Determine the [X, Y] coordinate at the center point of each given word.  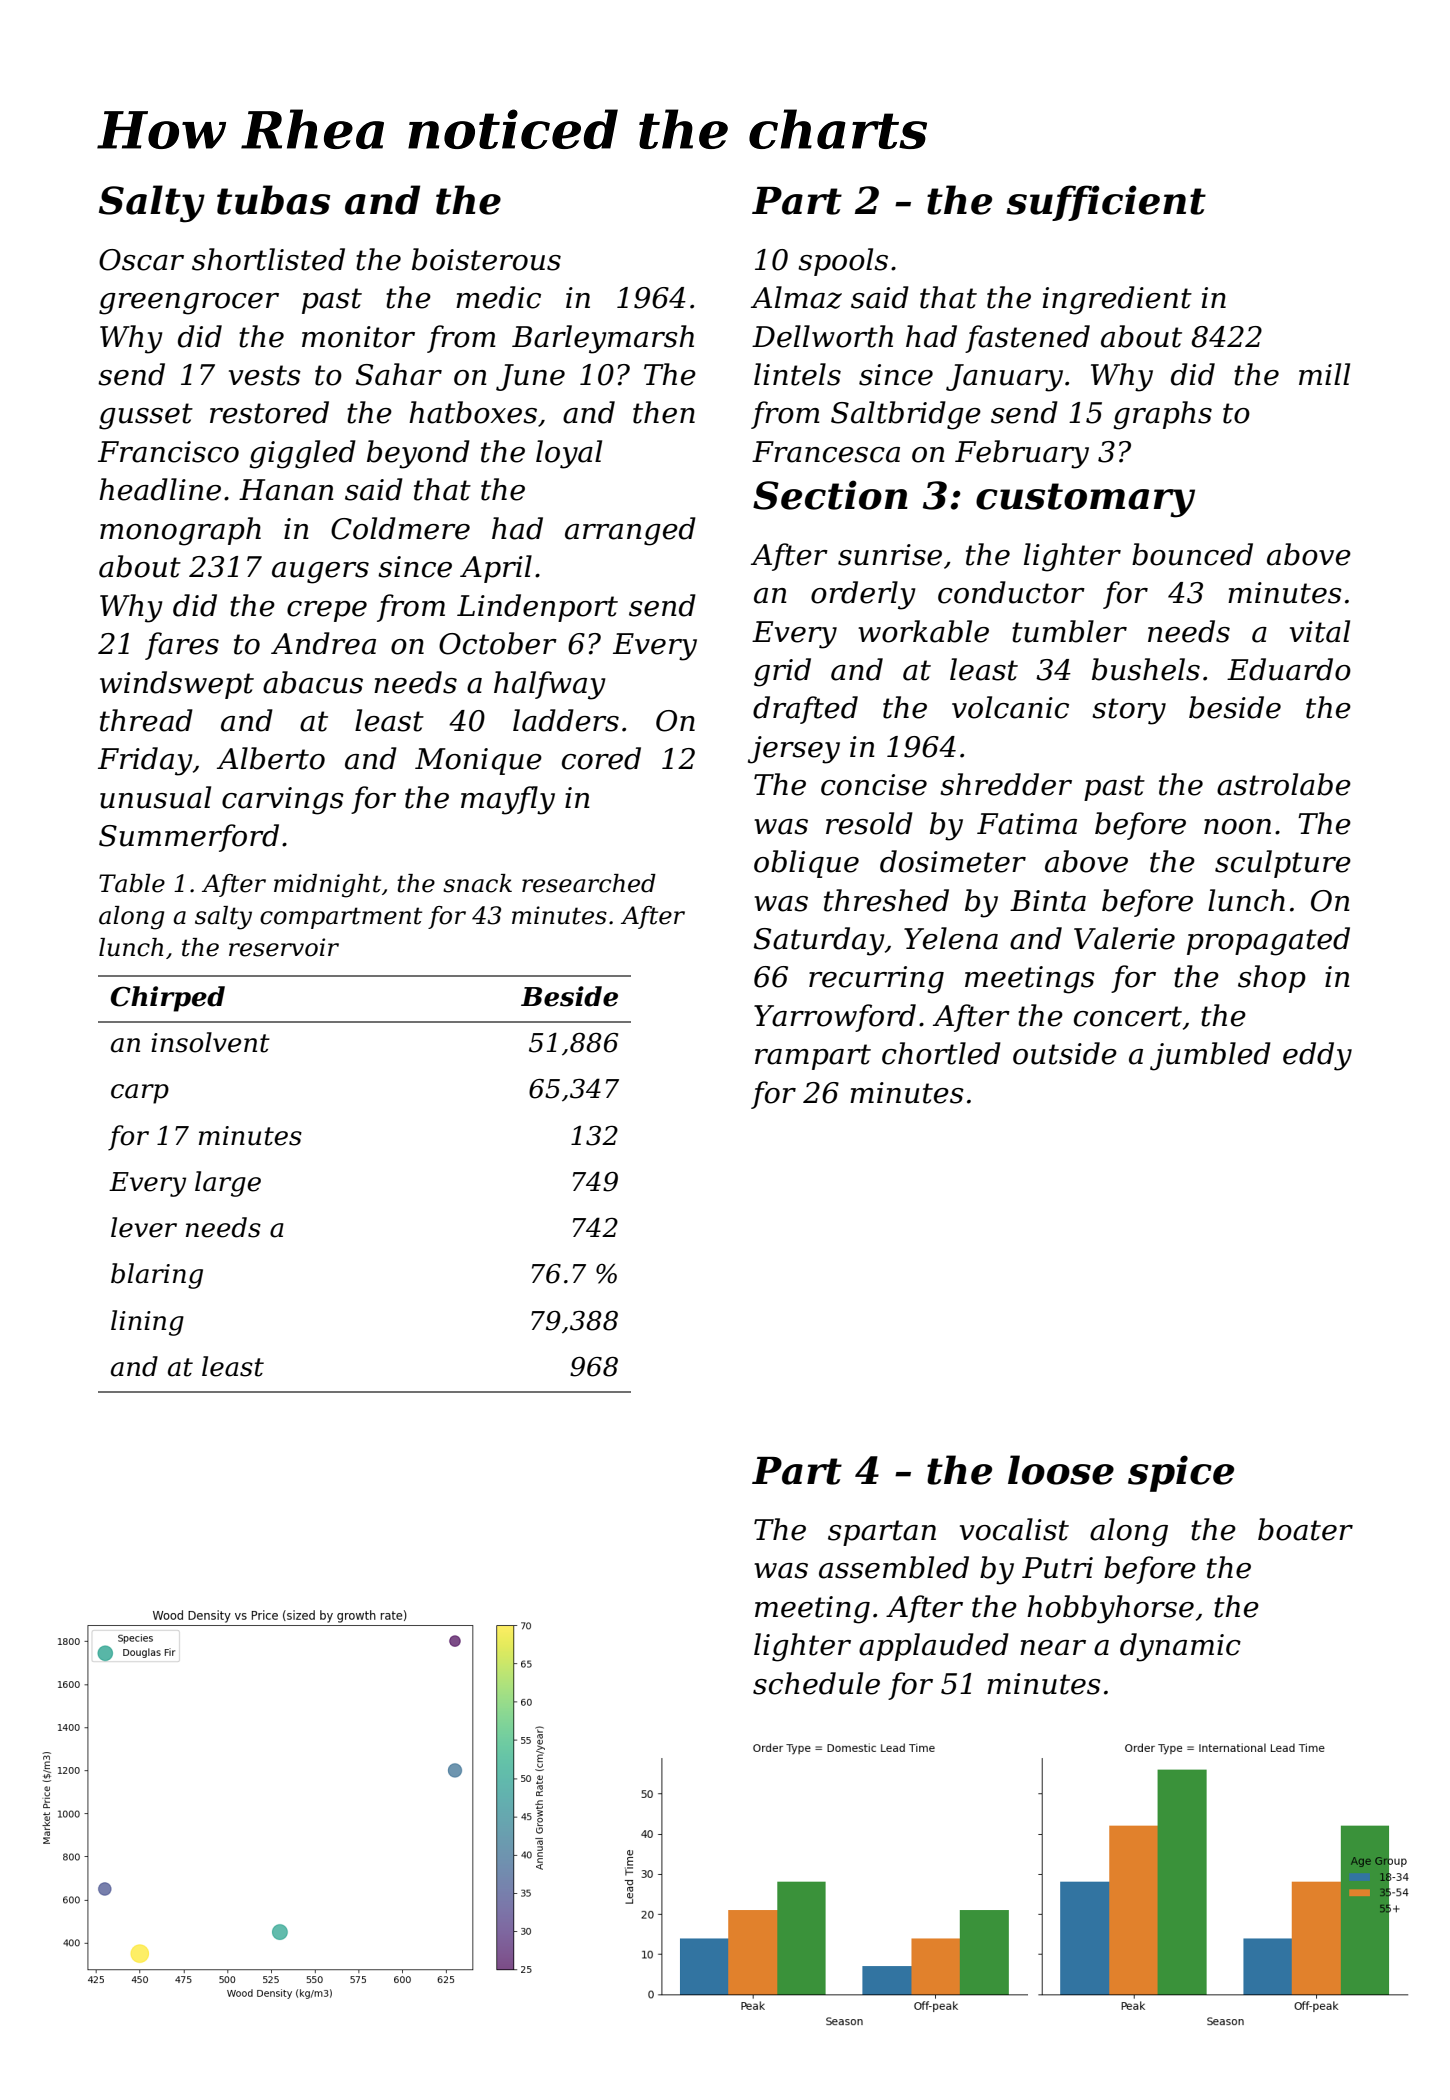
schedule [816, 1683]
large [228, 1184]
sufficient [1106, 203]
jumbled [1210, 1056]
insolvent [210, 1042]
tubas [273, 200]
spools [843, 262]
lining [147, 1323]
